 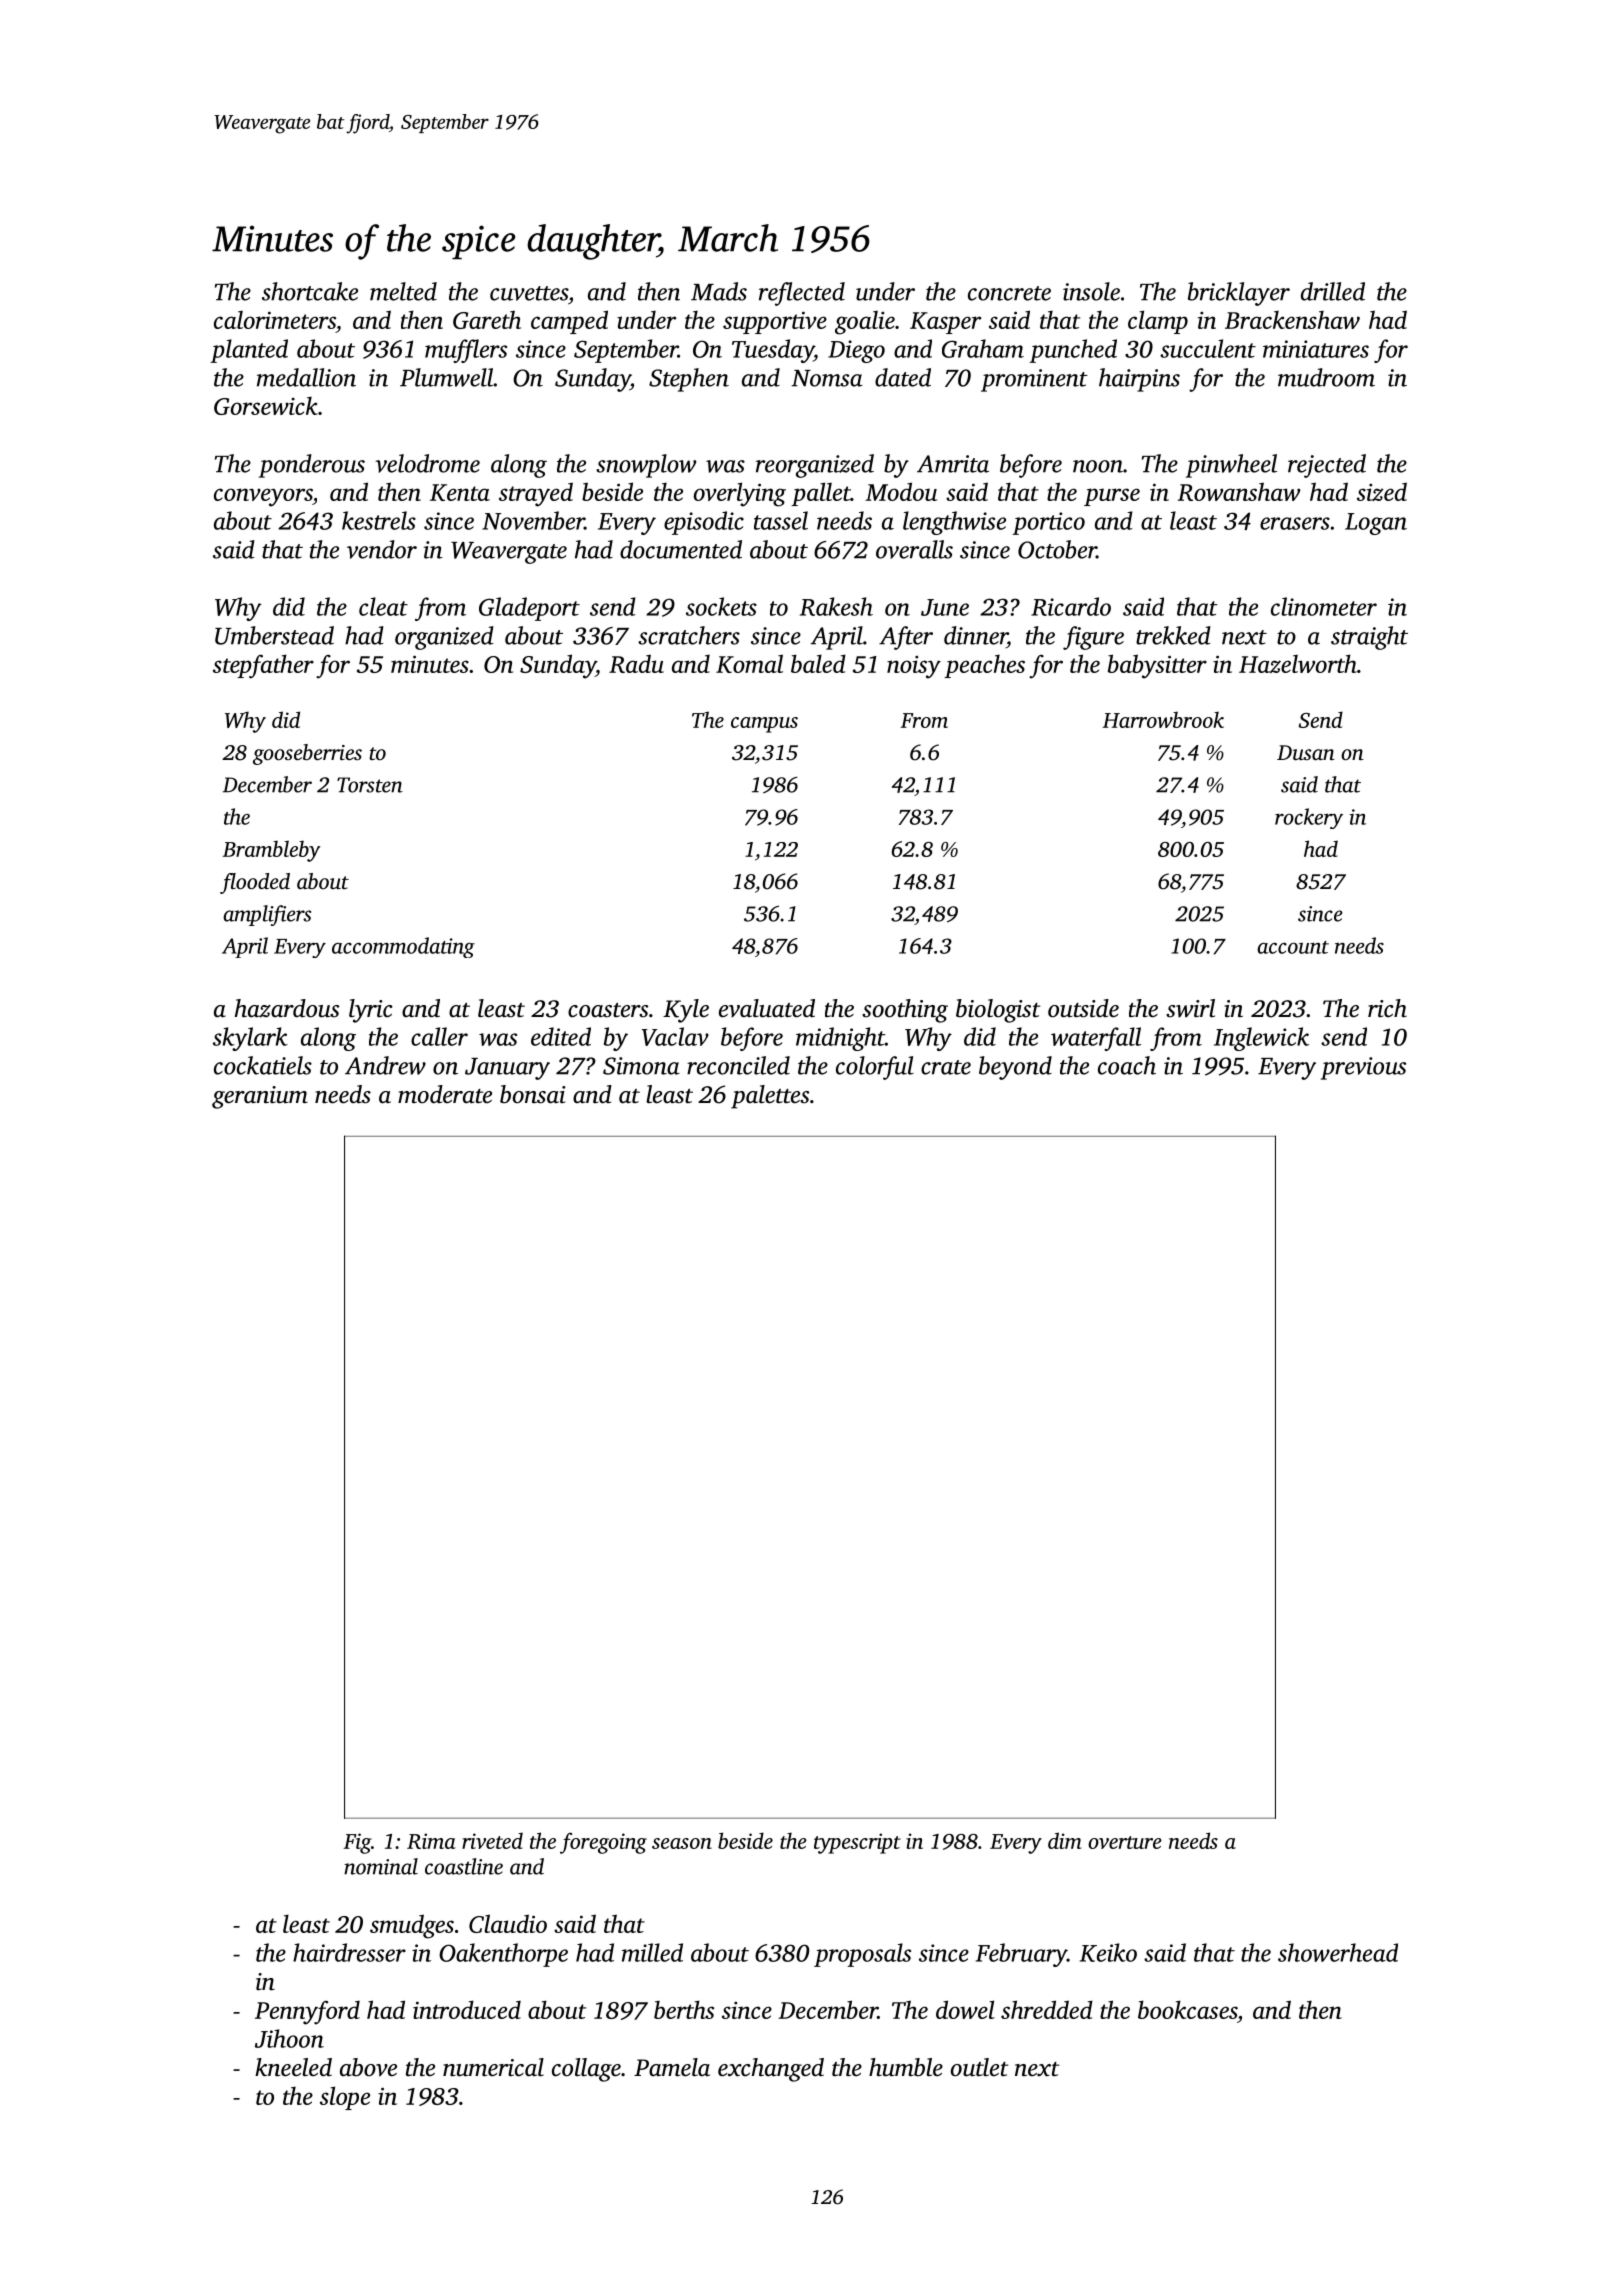 What do you see at coordinates (260, 1097) in the image?
I see `geranium` at bounding box center [260, 1097].
